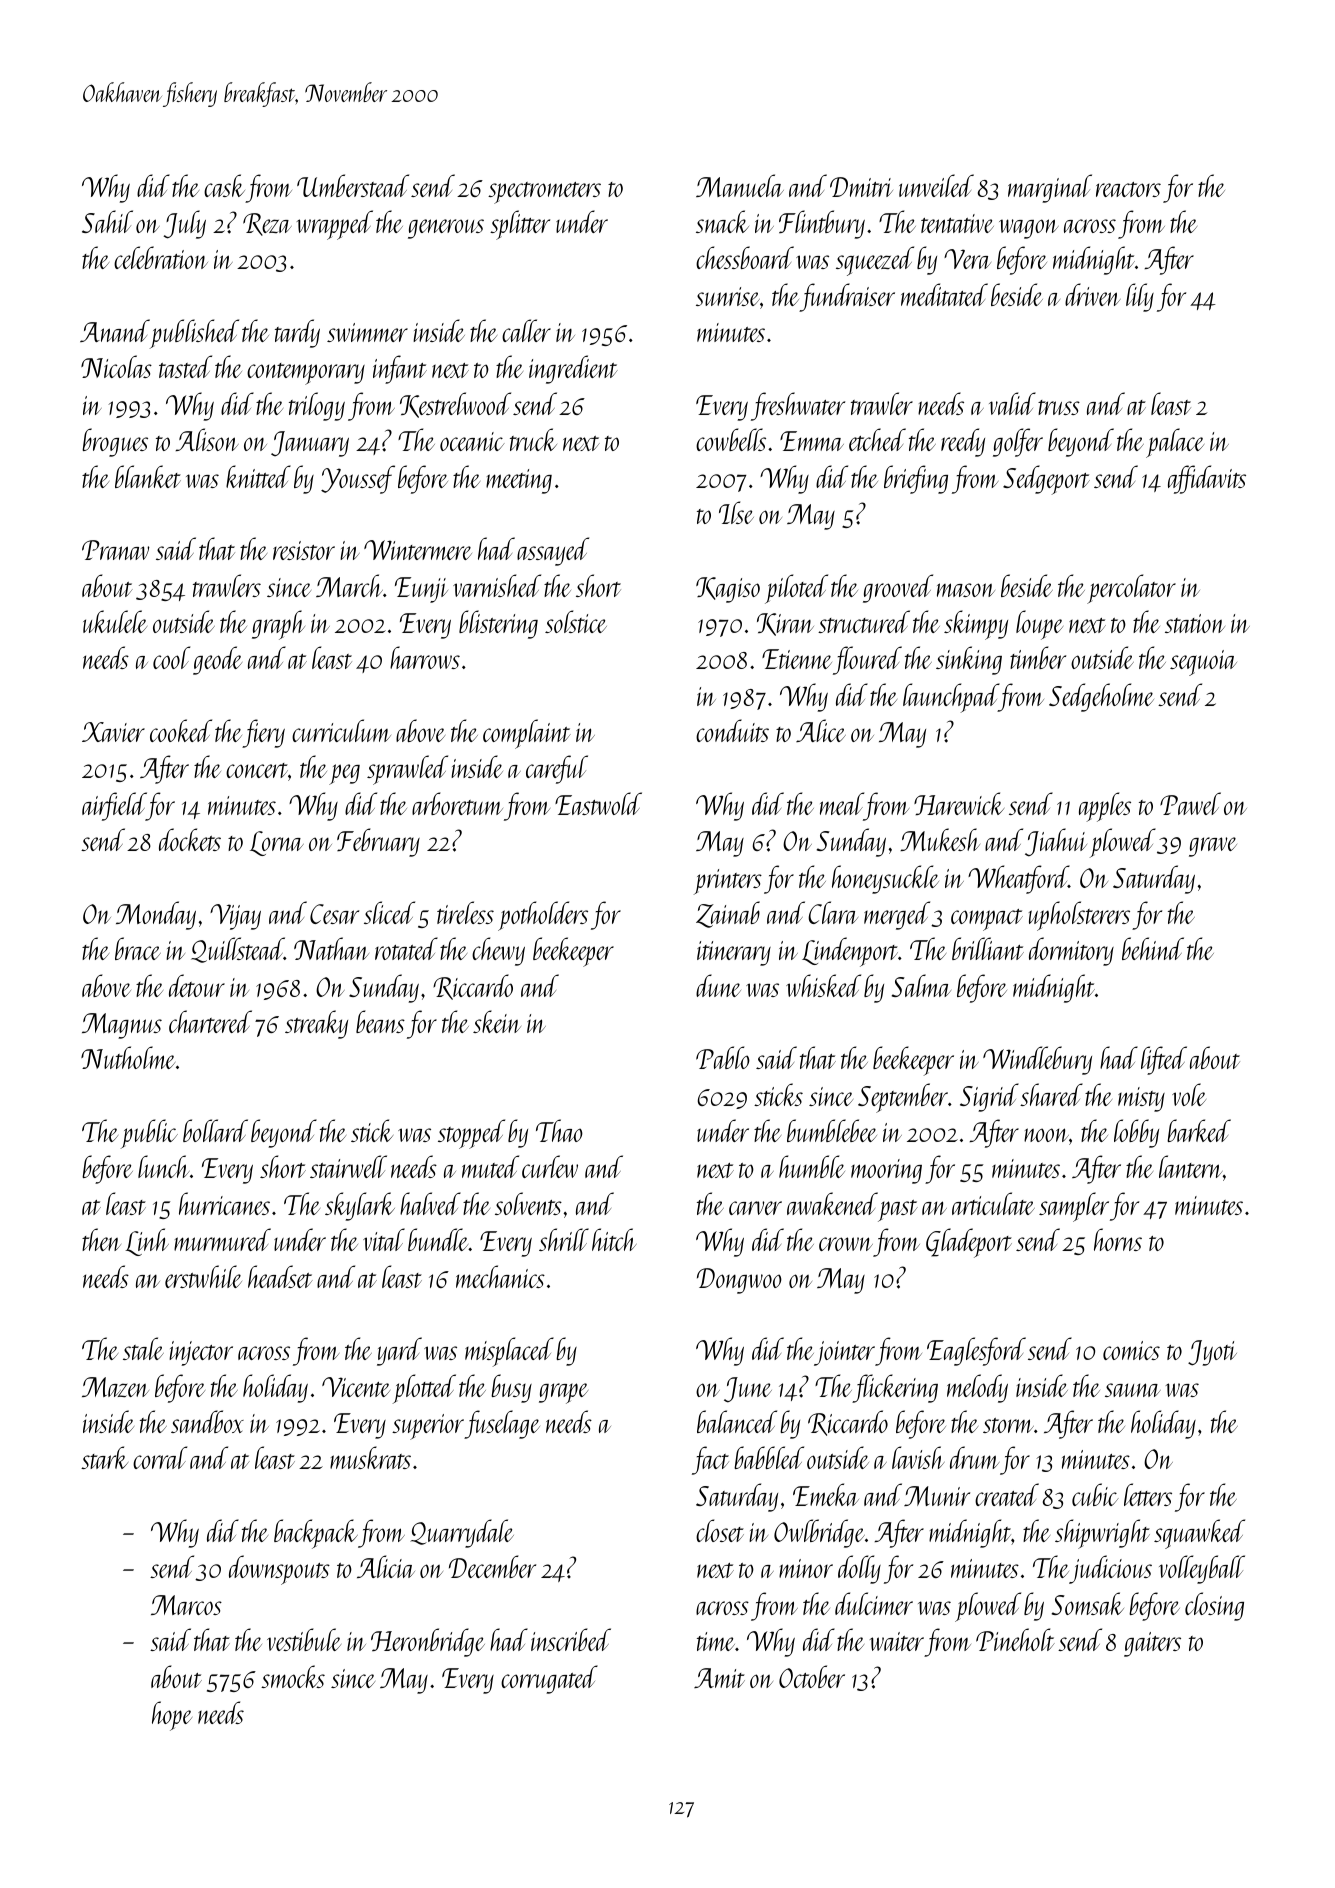  I want to click on spectrometers, so click(544, 193).
